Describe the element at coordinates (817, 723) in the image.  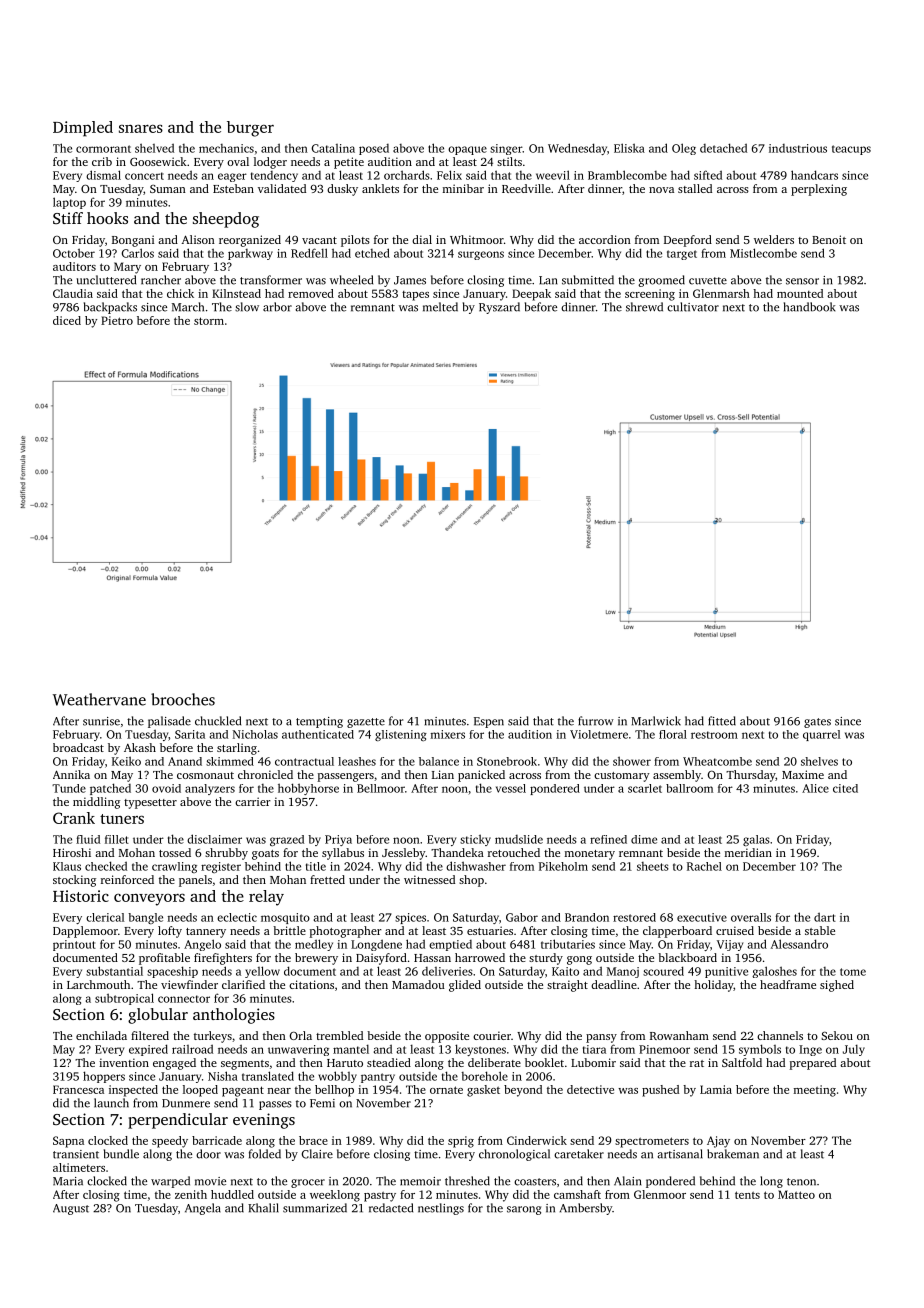
I see `gates` at that location.
